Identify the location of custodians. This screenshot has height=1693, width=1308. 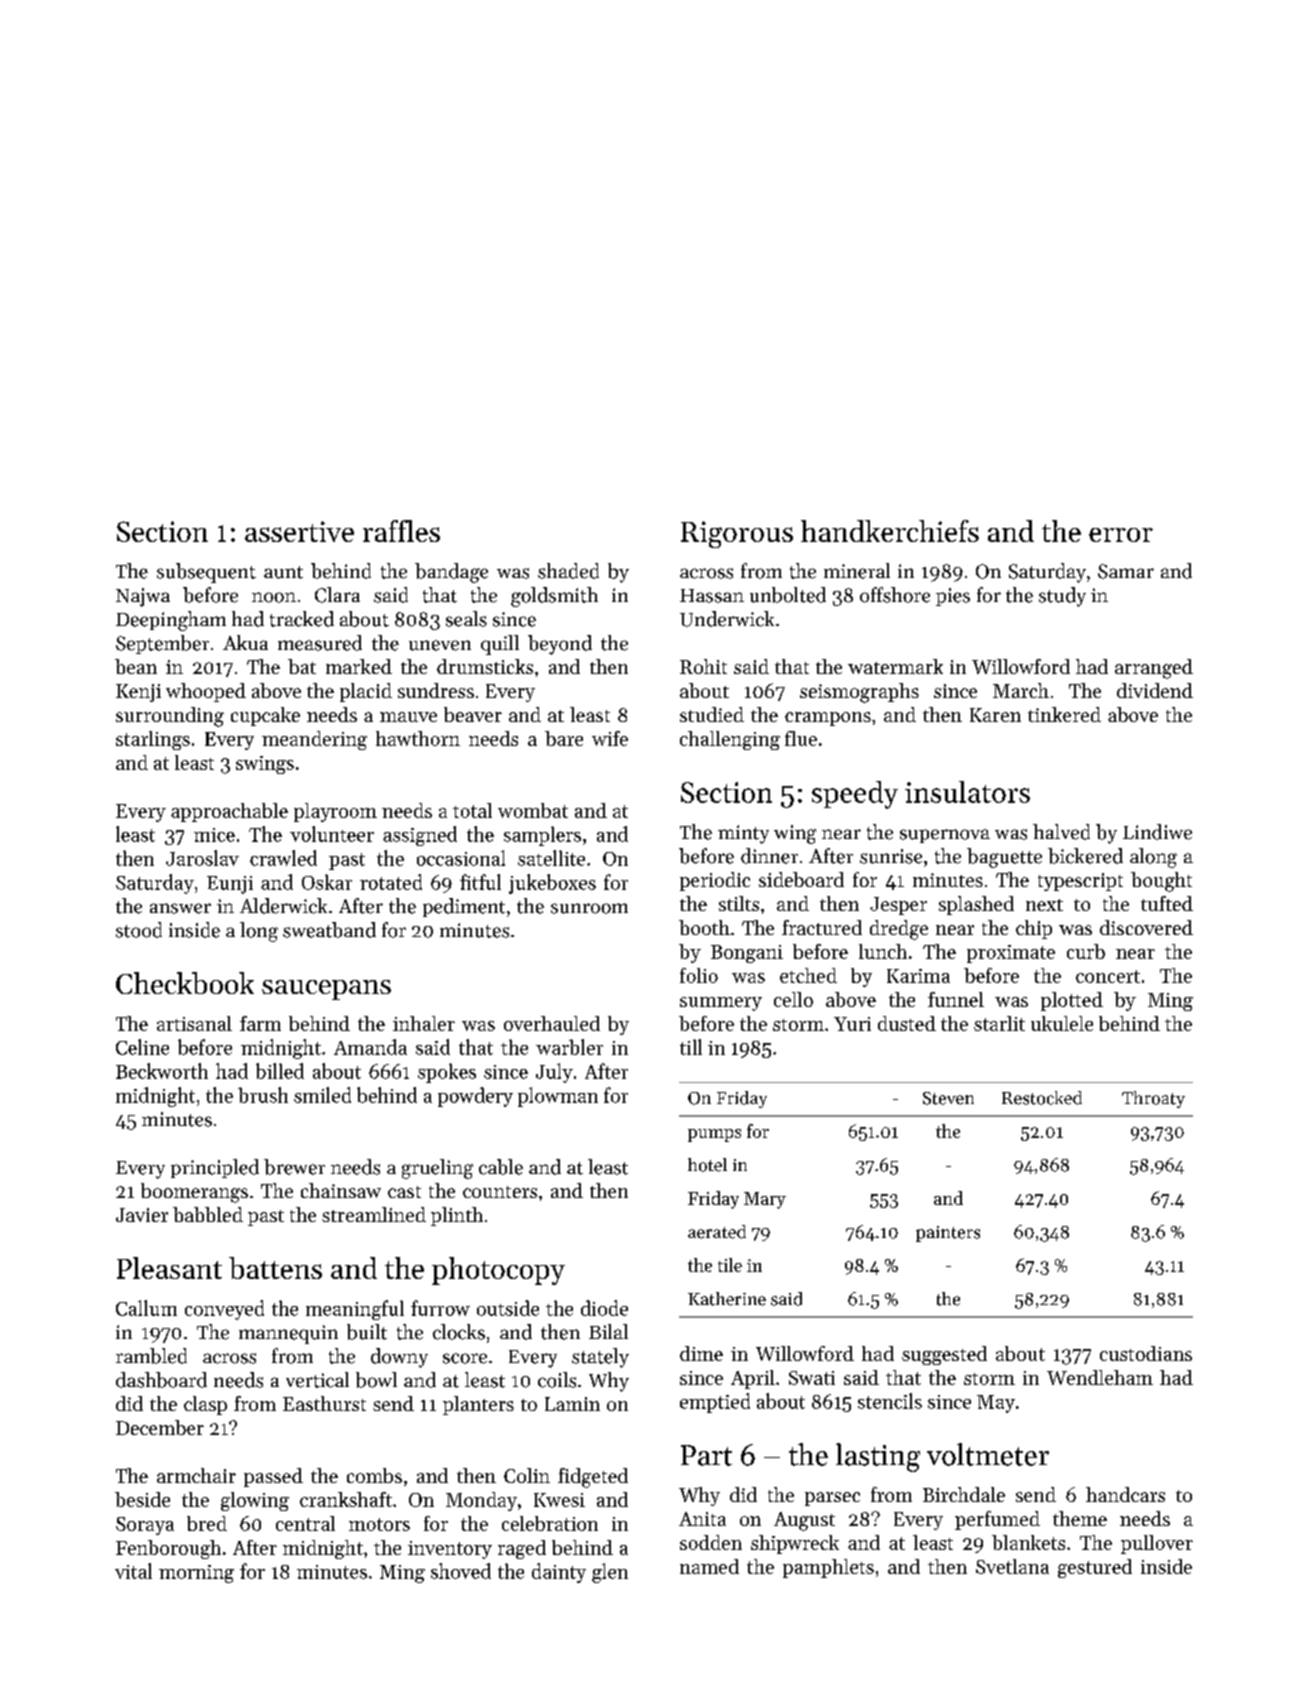
(1146, 1353).
